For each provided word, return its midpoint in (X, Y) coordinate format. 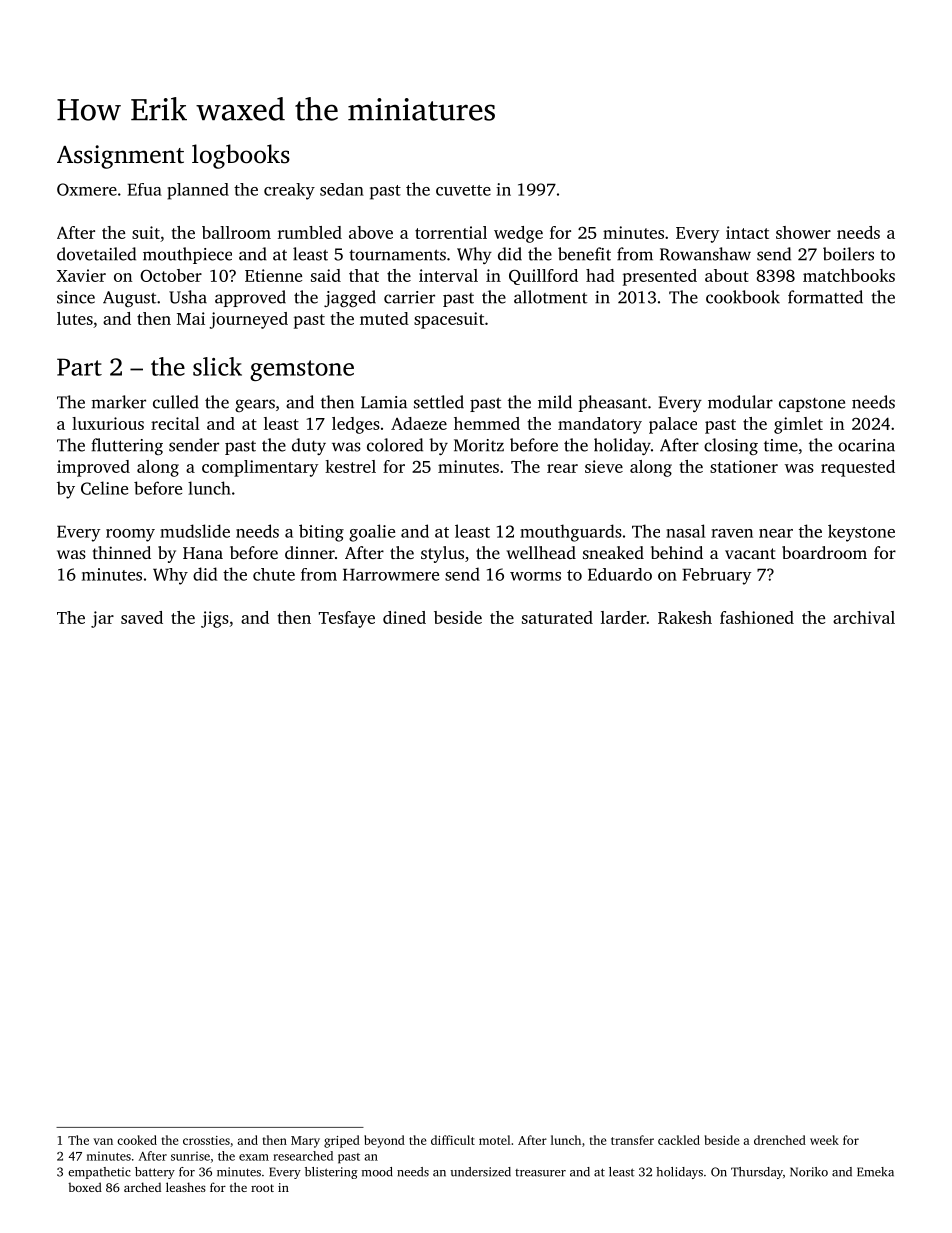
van (103, 1141)
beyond (384, 1141)
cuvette (463, 190)
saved (142, 617)
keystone (861, 533)
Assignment (120, 157)
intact (747, 232)
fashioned (757, 617)
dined (404, 617)
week (824, 1140)
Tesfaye (347, 619)
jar (102, 619)
